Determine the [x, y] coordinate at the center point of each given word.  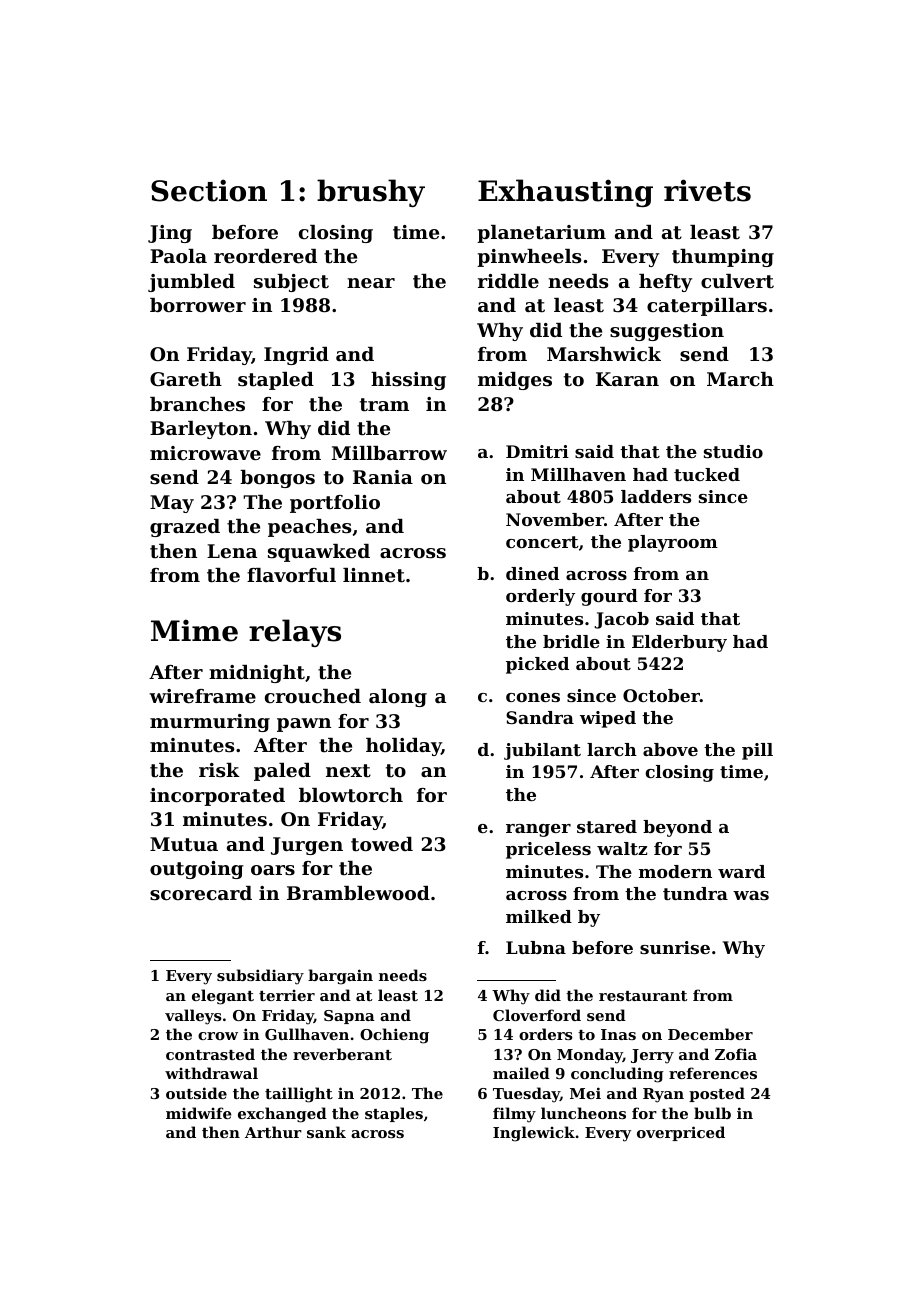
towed [382, 844]
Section [209, 190]
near [371, 283]
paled [282, 772]
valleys [193, 1017]
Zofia [736, 1054]
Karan [627, 379]
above [670, 749]
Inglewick [534, 1134]
